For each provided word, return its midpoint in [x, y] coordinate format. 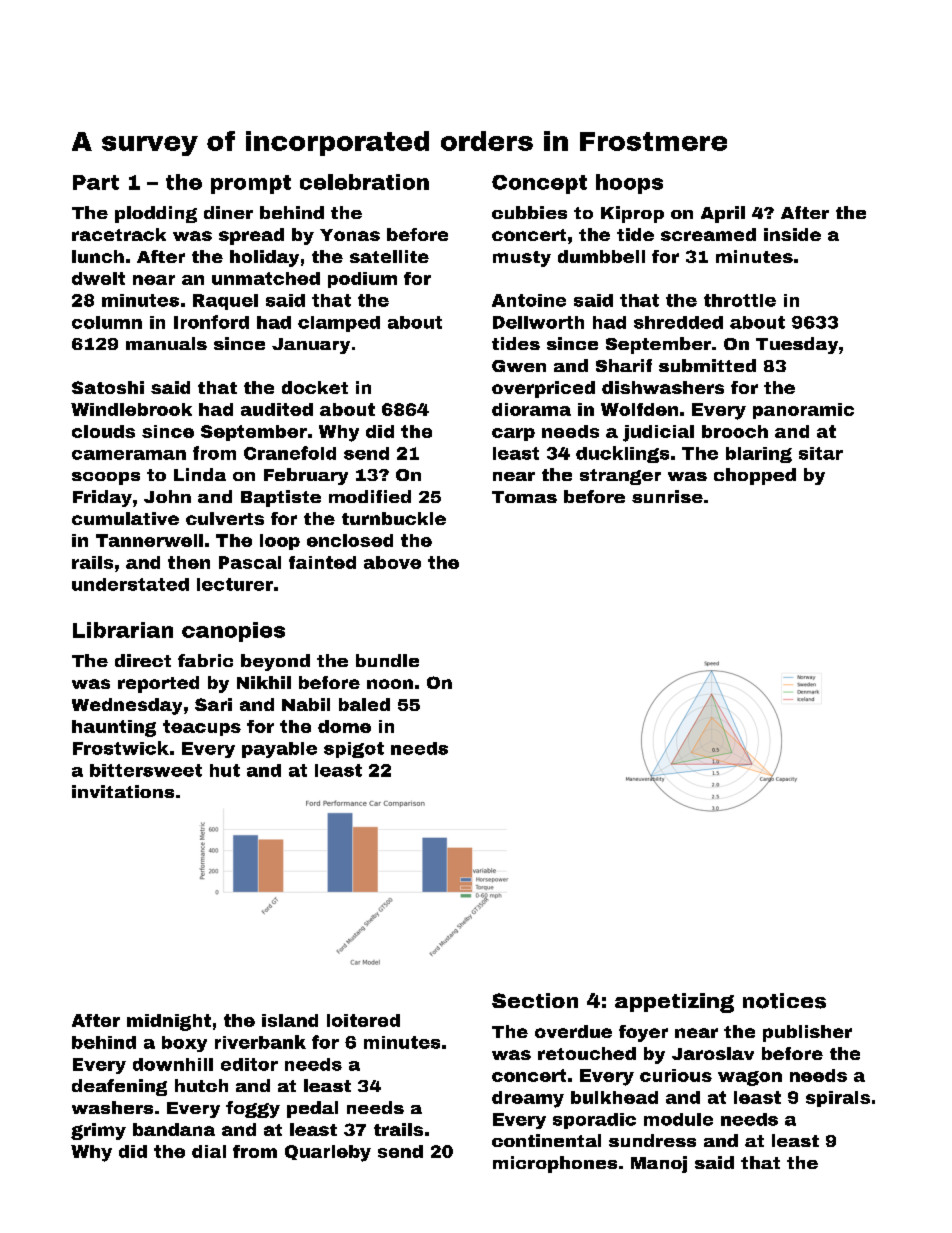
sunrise [667, 496]
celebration [364, 182]
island [290, 1020]
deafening [119, 1087]
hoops [629, 184]
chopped [755, 476]
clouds [103, 431]
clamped [339, 324]
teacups [202, 728]
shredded [678, 322]
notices [784, 1001]
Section [535, 1000]
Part [96, 182]
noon [390, 684]
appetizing [674, 1003]
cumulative [125, 518]
